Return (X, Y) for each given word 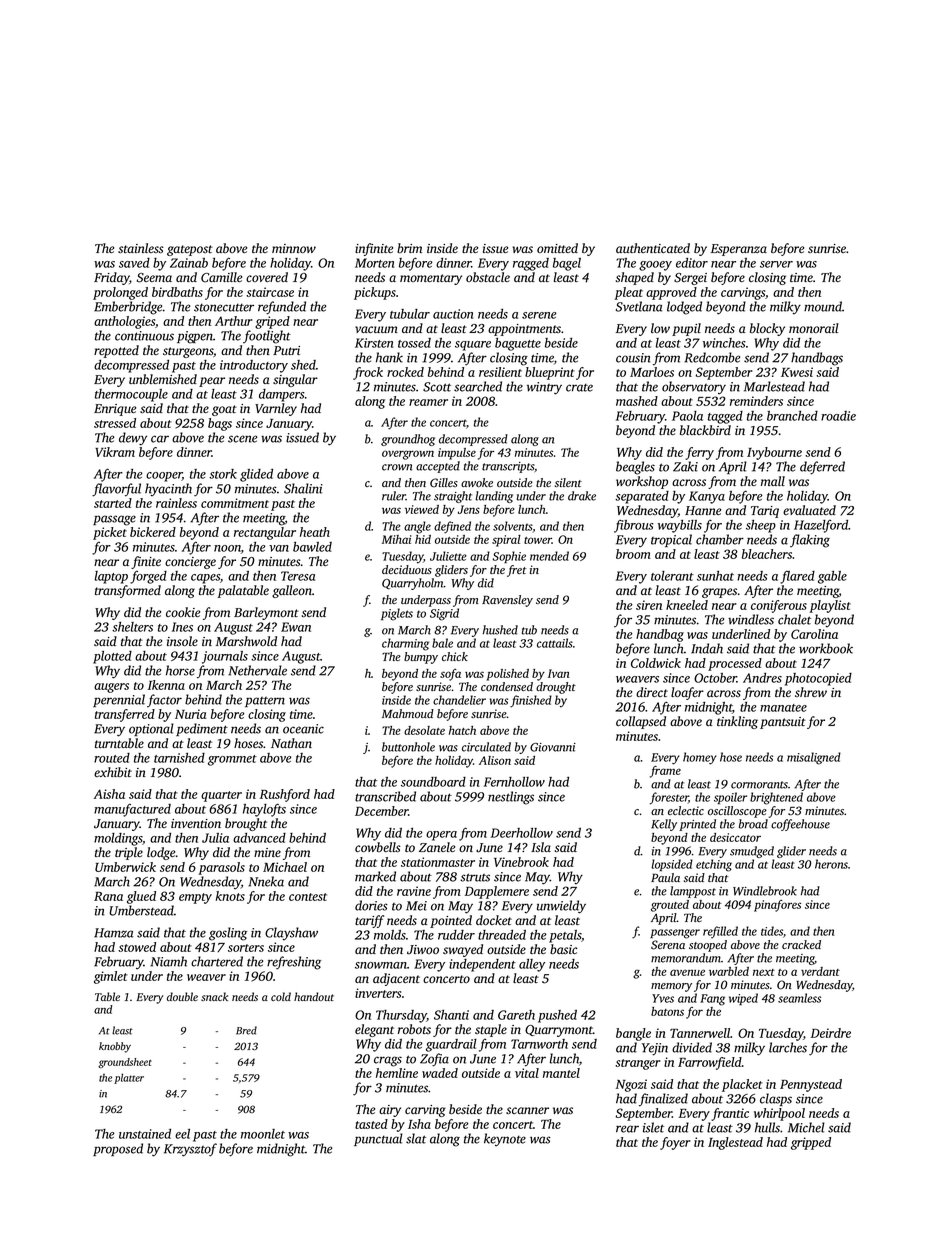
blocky (767, 329)
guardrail (451, 1045)
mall (773, 481)
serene (539, 315)
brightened (776, 798)
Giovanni (553, 747)
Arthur (234, 321)
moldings (118, 839)
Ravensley (507, 601)
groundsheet (125, 1063)
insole (182, 641)
